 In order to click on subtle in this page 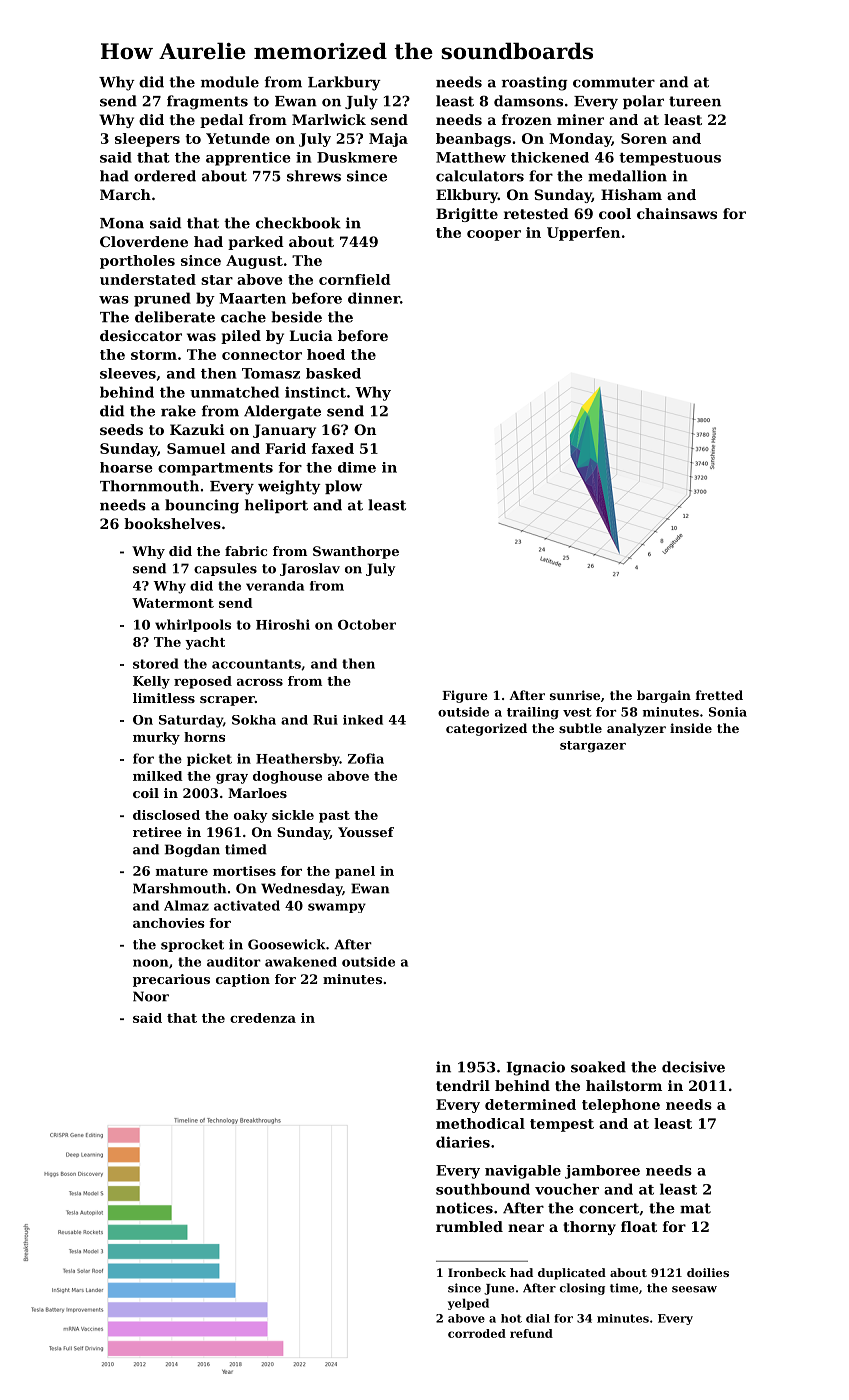, I will do `click(580, 728)`.
